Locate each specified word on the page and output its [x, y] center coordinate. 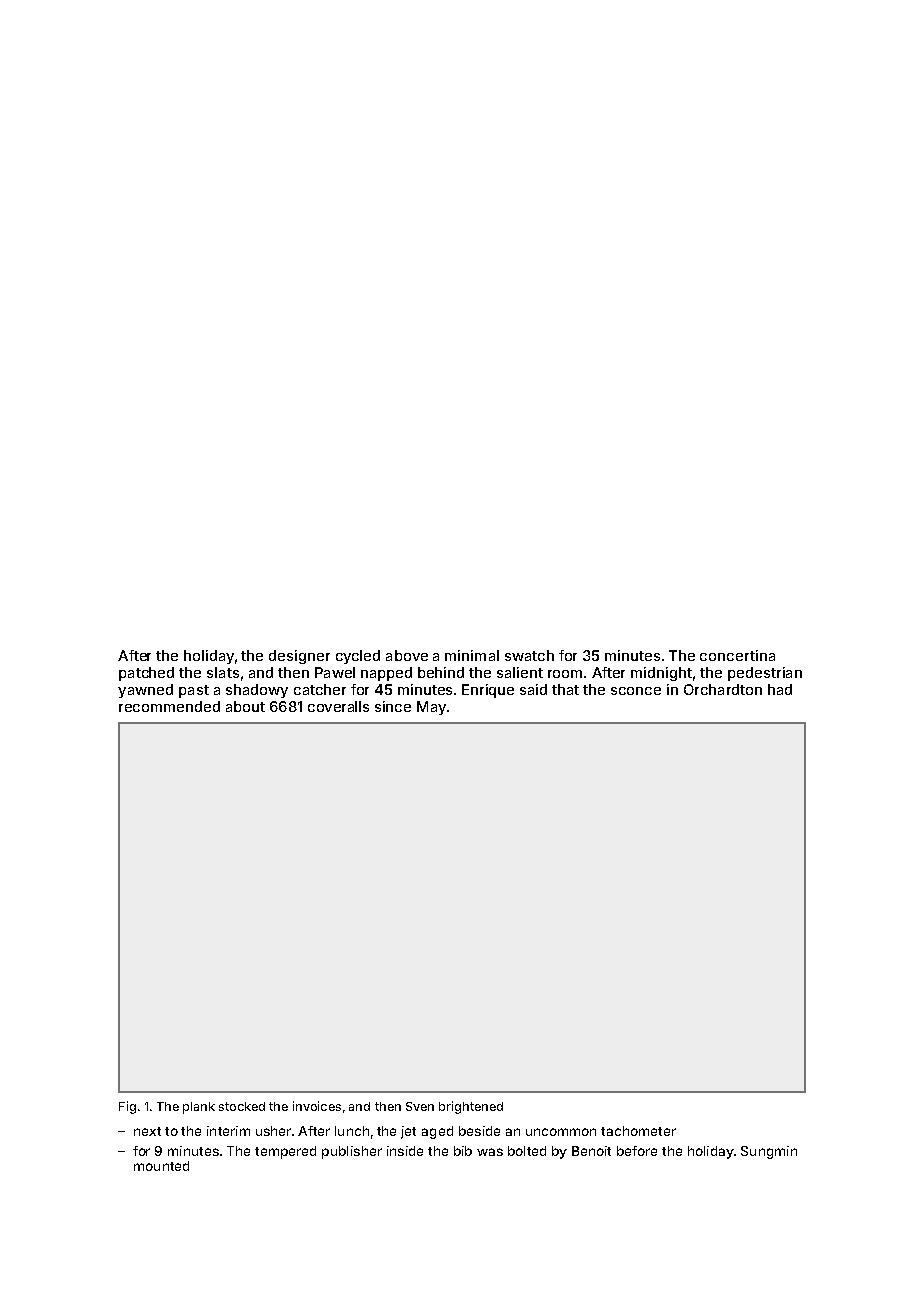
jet [408, 1132]
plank [199, 1108]
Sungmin [769, 1152]
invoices [317, 1106]
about [245, 706]
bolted [527, 1151]
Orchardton [723, 689]
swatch [529, 655]
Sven [420, 1106]
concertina [737, 655]
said [533, 689]
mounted [161, 1166]
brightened [471, 1107]
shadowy [257, 691]
